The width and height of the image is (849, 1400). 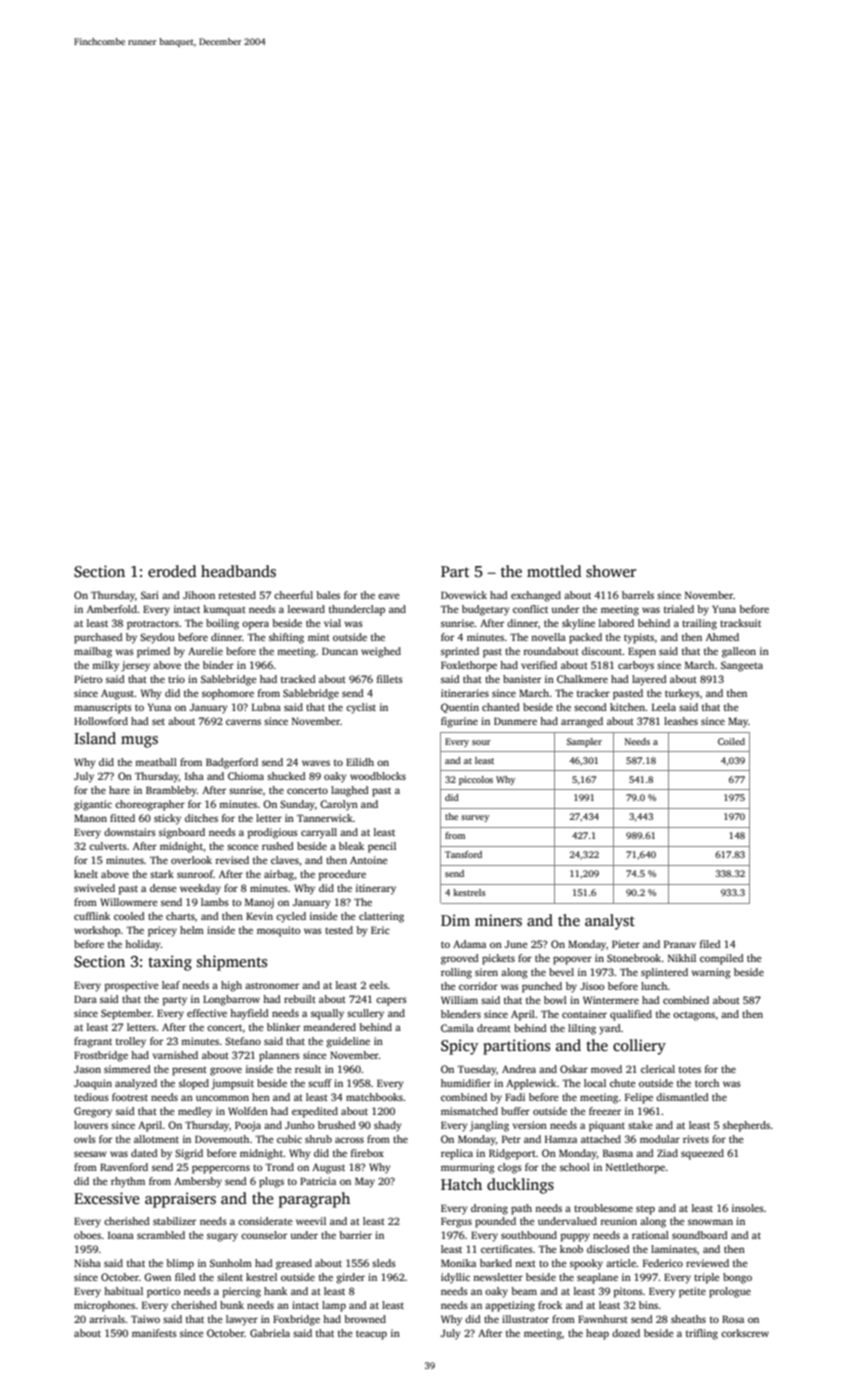 What do you see at coordinates (367, 1153) in the image?
I see `firebox` at bounding box center [367, 1153].
